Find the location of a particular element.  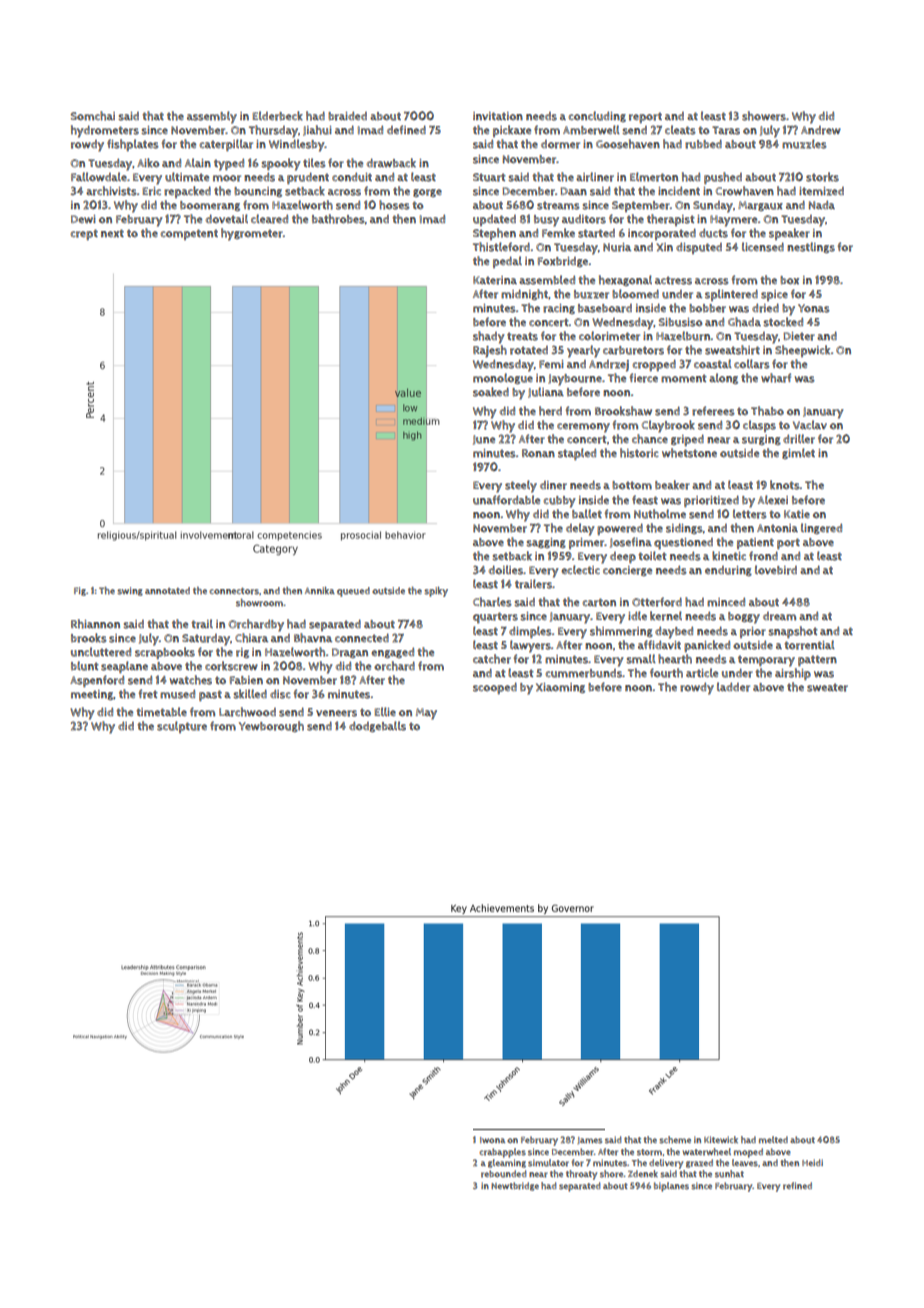

airship is located at coordinates (793, 674).
